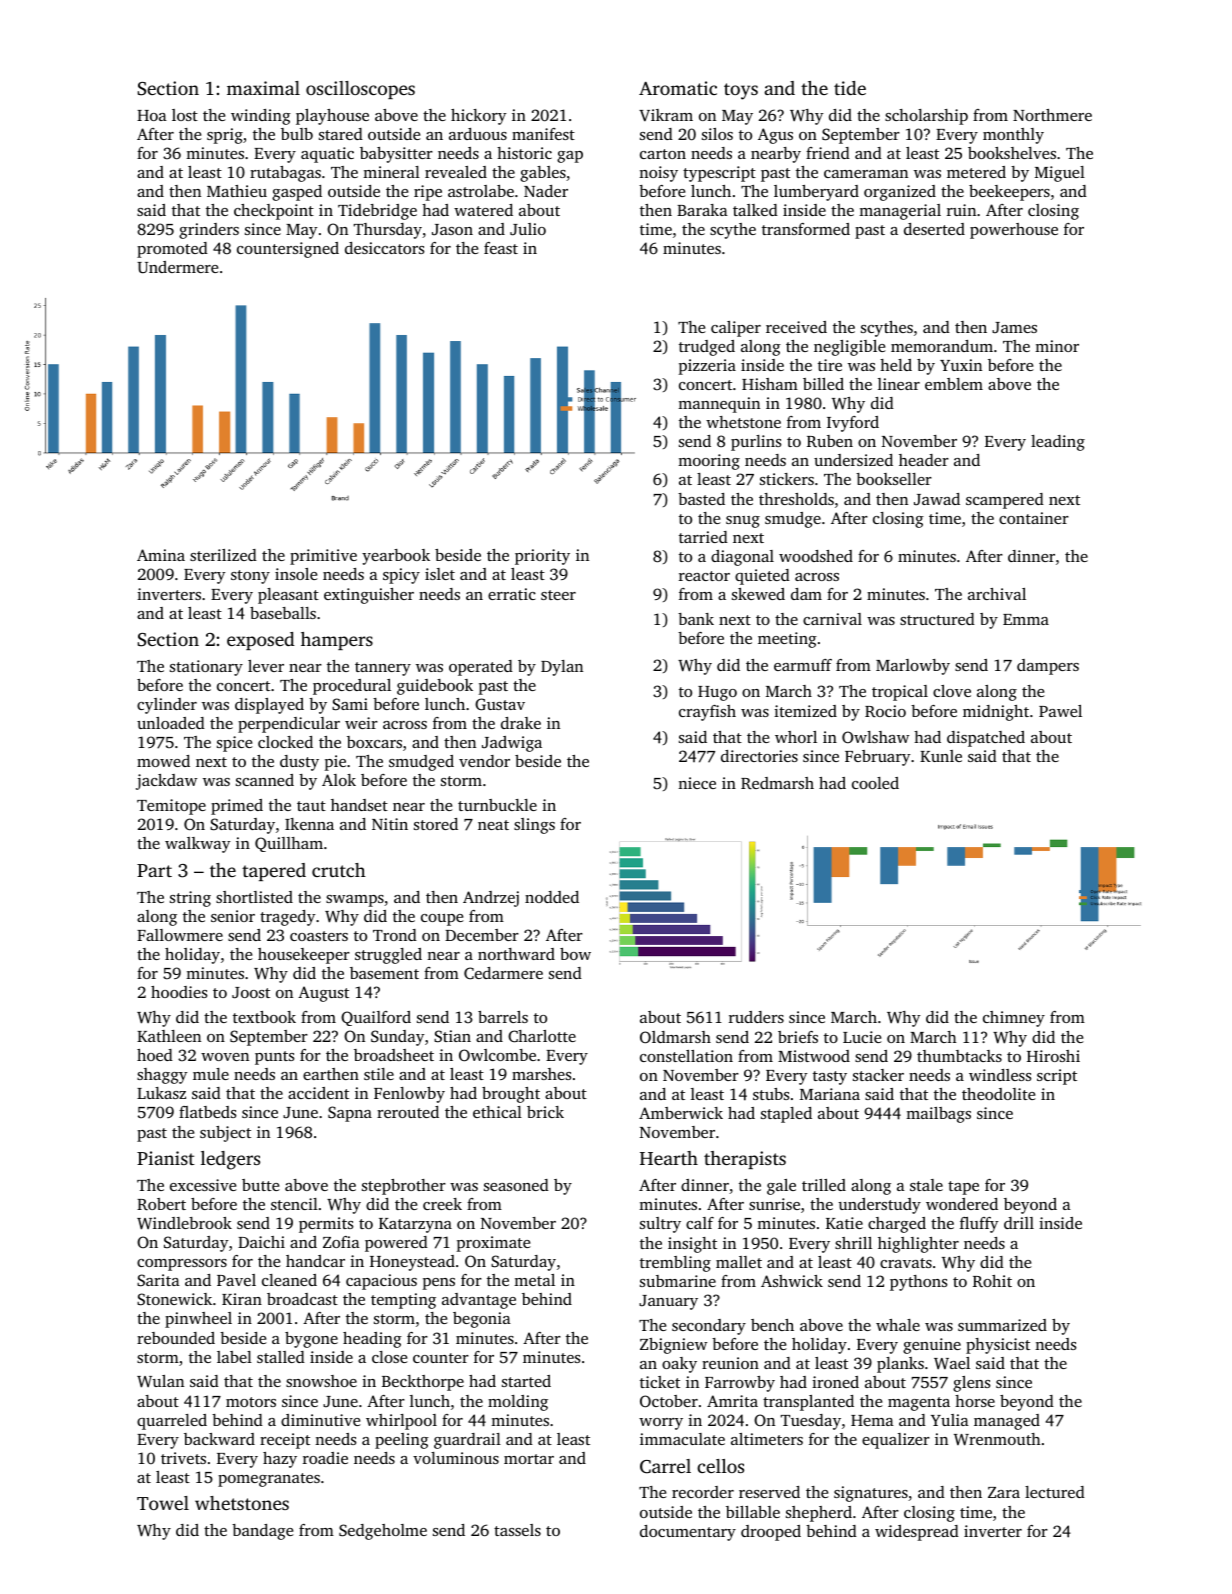 This image has width=1232, height=1594. I want to click on excessive, so click(203, 1185).
